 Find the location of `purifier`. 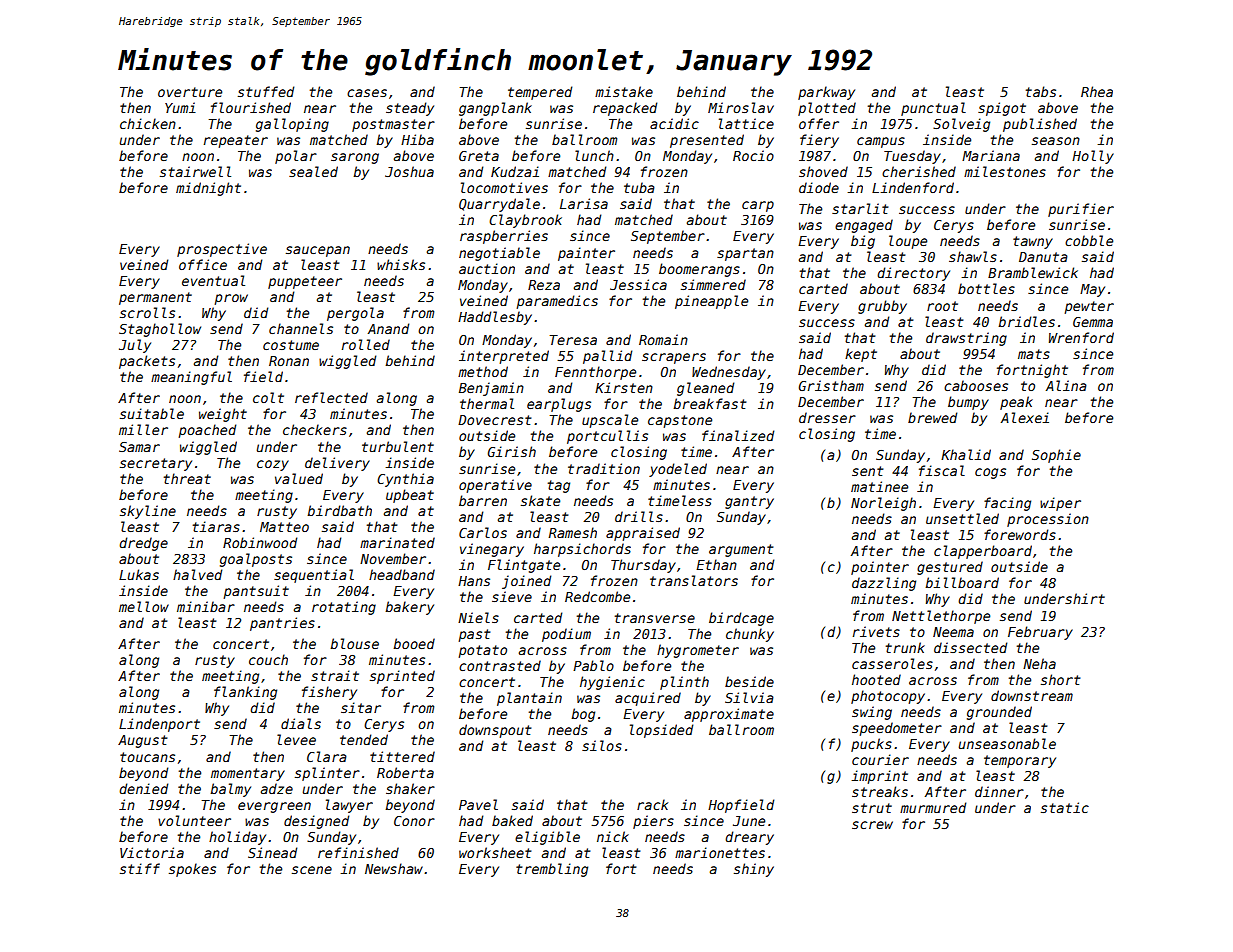

purifier is located at coordinates (1081, 210).
